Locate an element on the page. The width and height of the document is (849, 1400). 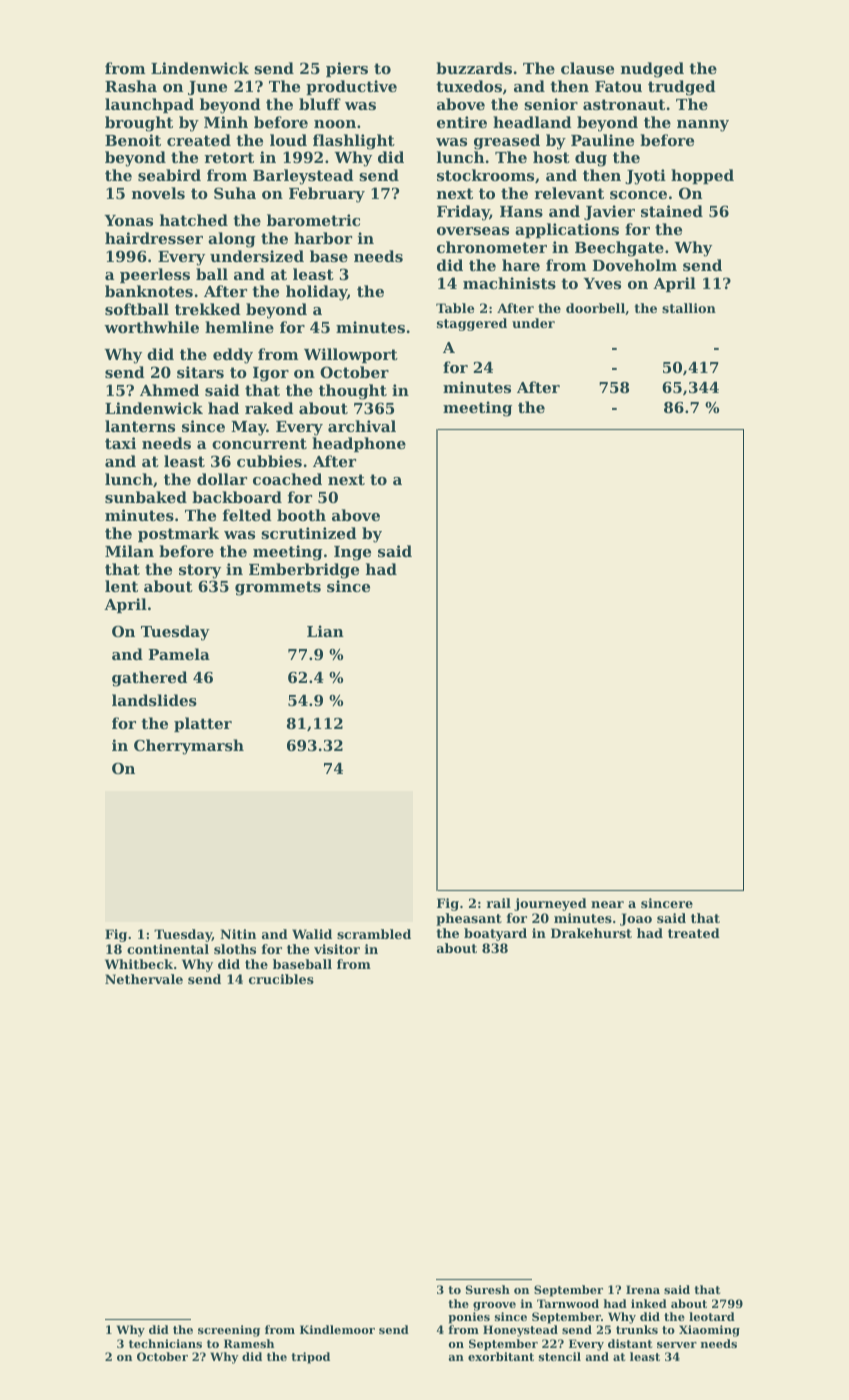
nudged is located at coordinates (652, 70).
